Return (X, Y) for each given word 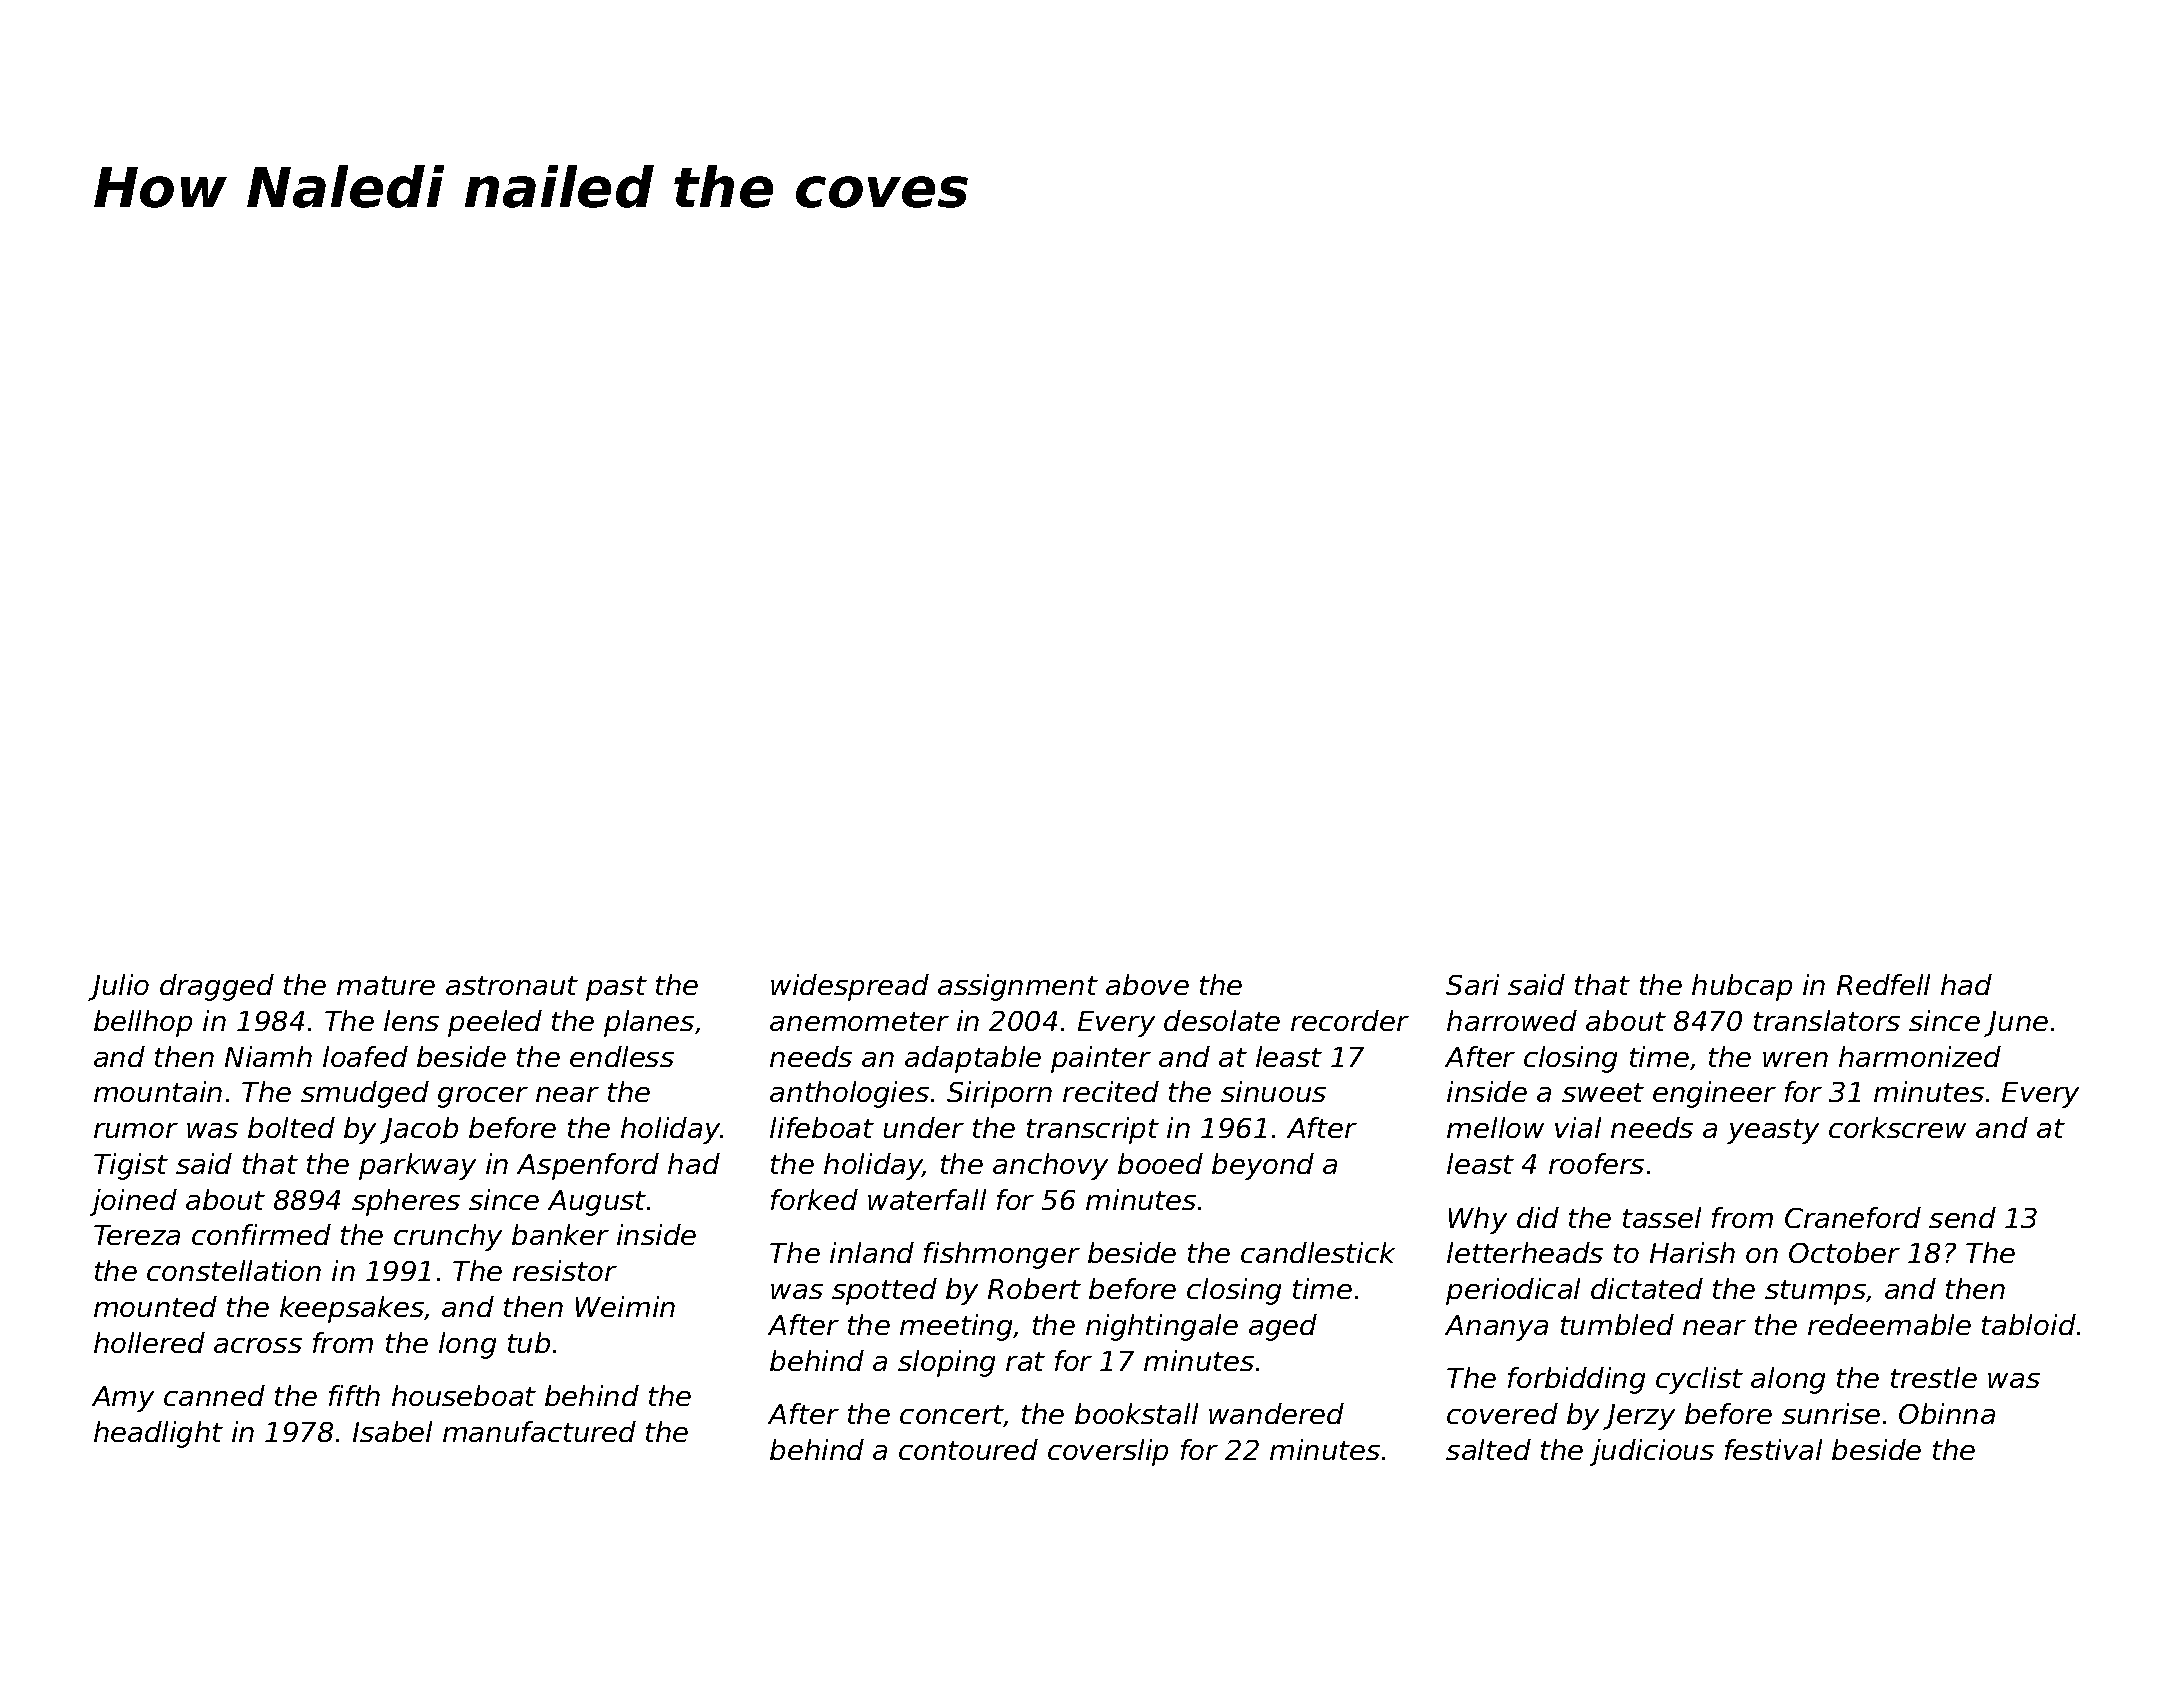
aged (1283, 1327)
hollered (149, 1342)
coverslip (1108, 1452)
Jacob (419, 1130)
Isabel (392, 1431)
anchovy (1050, 1166)
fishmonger (1002, 1255)
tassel (1662, 1217)
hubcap (1742, 987)
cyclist (1699, 1380)
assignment (1018, 987)
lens (411, 1020)
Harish (1692, 1252)
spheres (406, 1202)
